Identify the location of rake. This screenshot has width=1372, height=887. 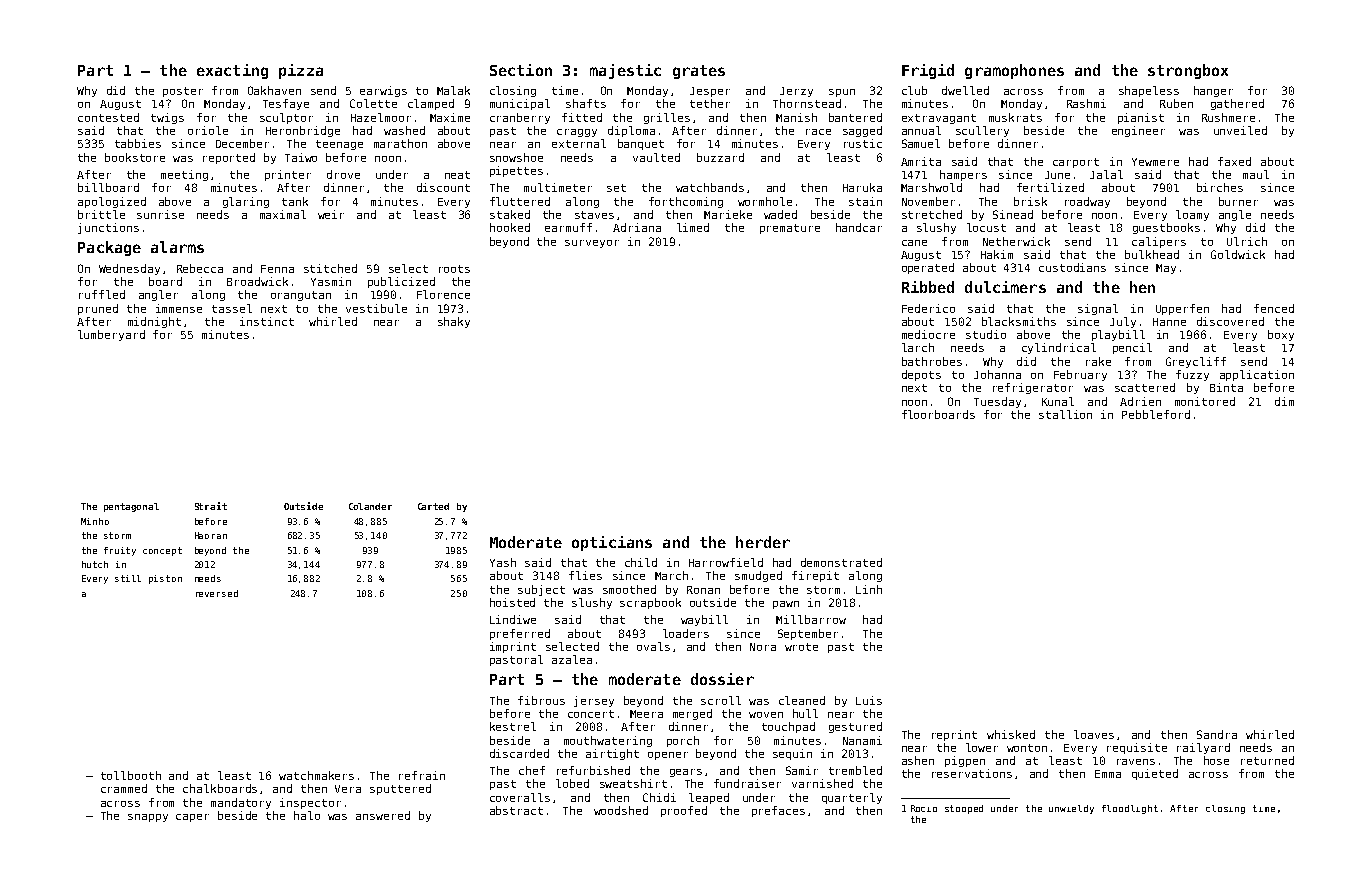
(1098, 361).
